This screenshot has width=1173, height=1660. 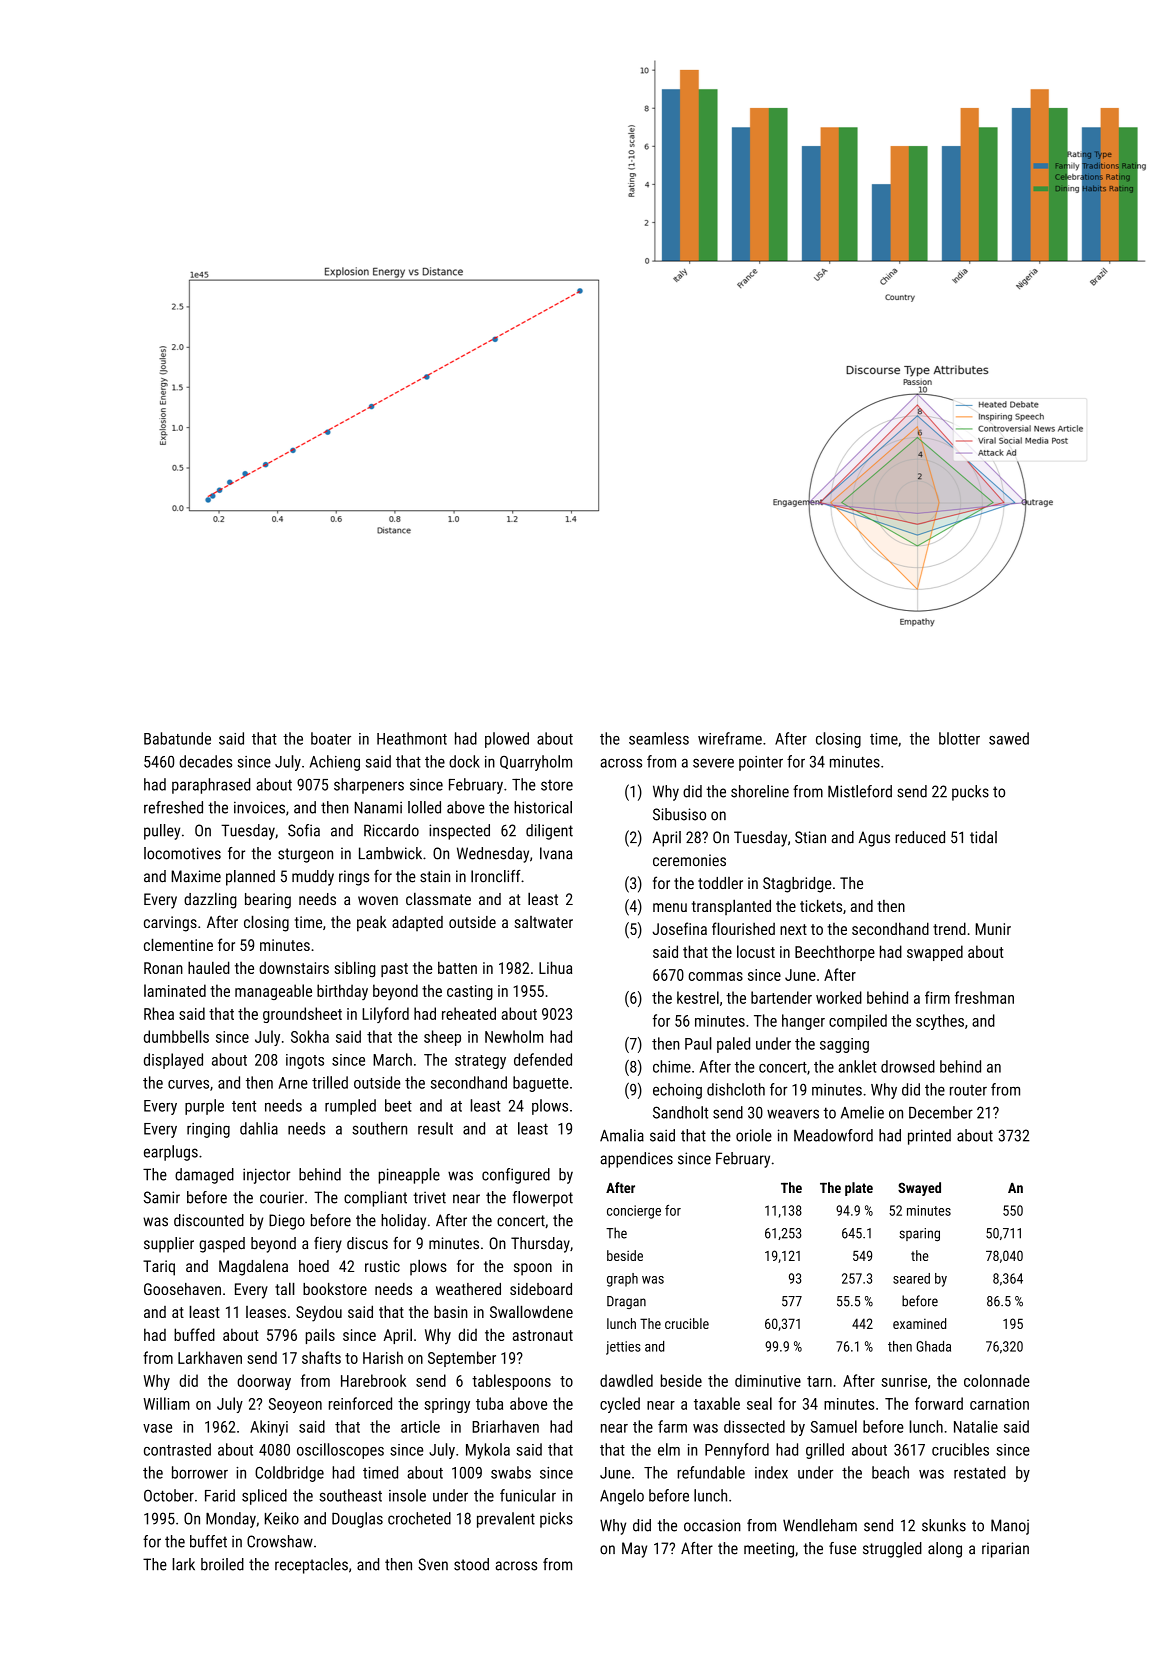 I want to click on Agus, so click(x=874, y=839).
